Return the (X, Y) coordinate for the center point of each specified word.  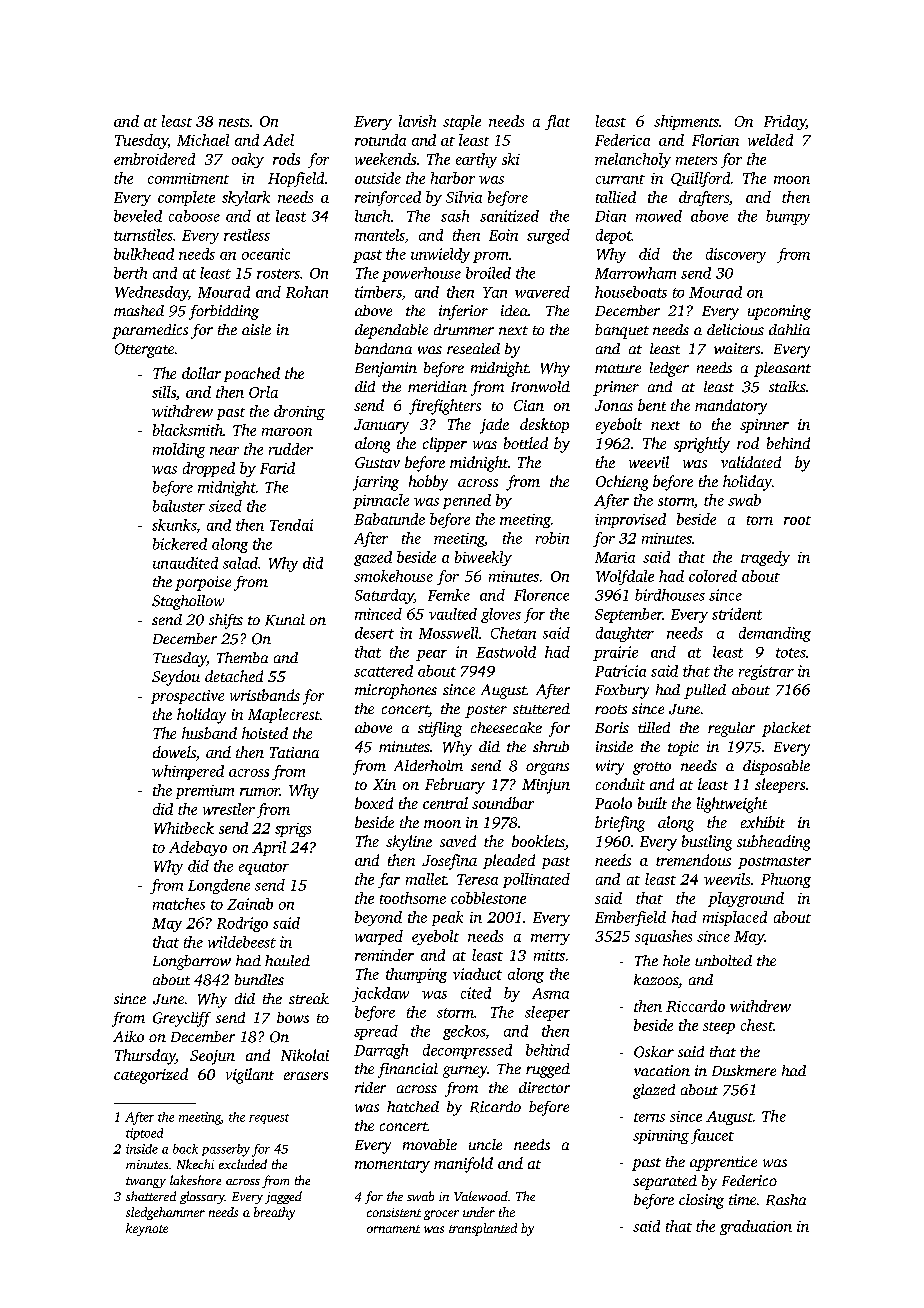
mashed (139, 310)
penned (467, 501)
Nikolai (305, 1055)
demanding (775, 634)
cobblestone (488, 898)
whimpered (188, 772)
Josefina (449, 862)
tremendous (693, 860)
